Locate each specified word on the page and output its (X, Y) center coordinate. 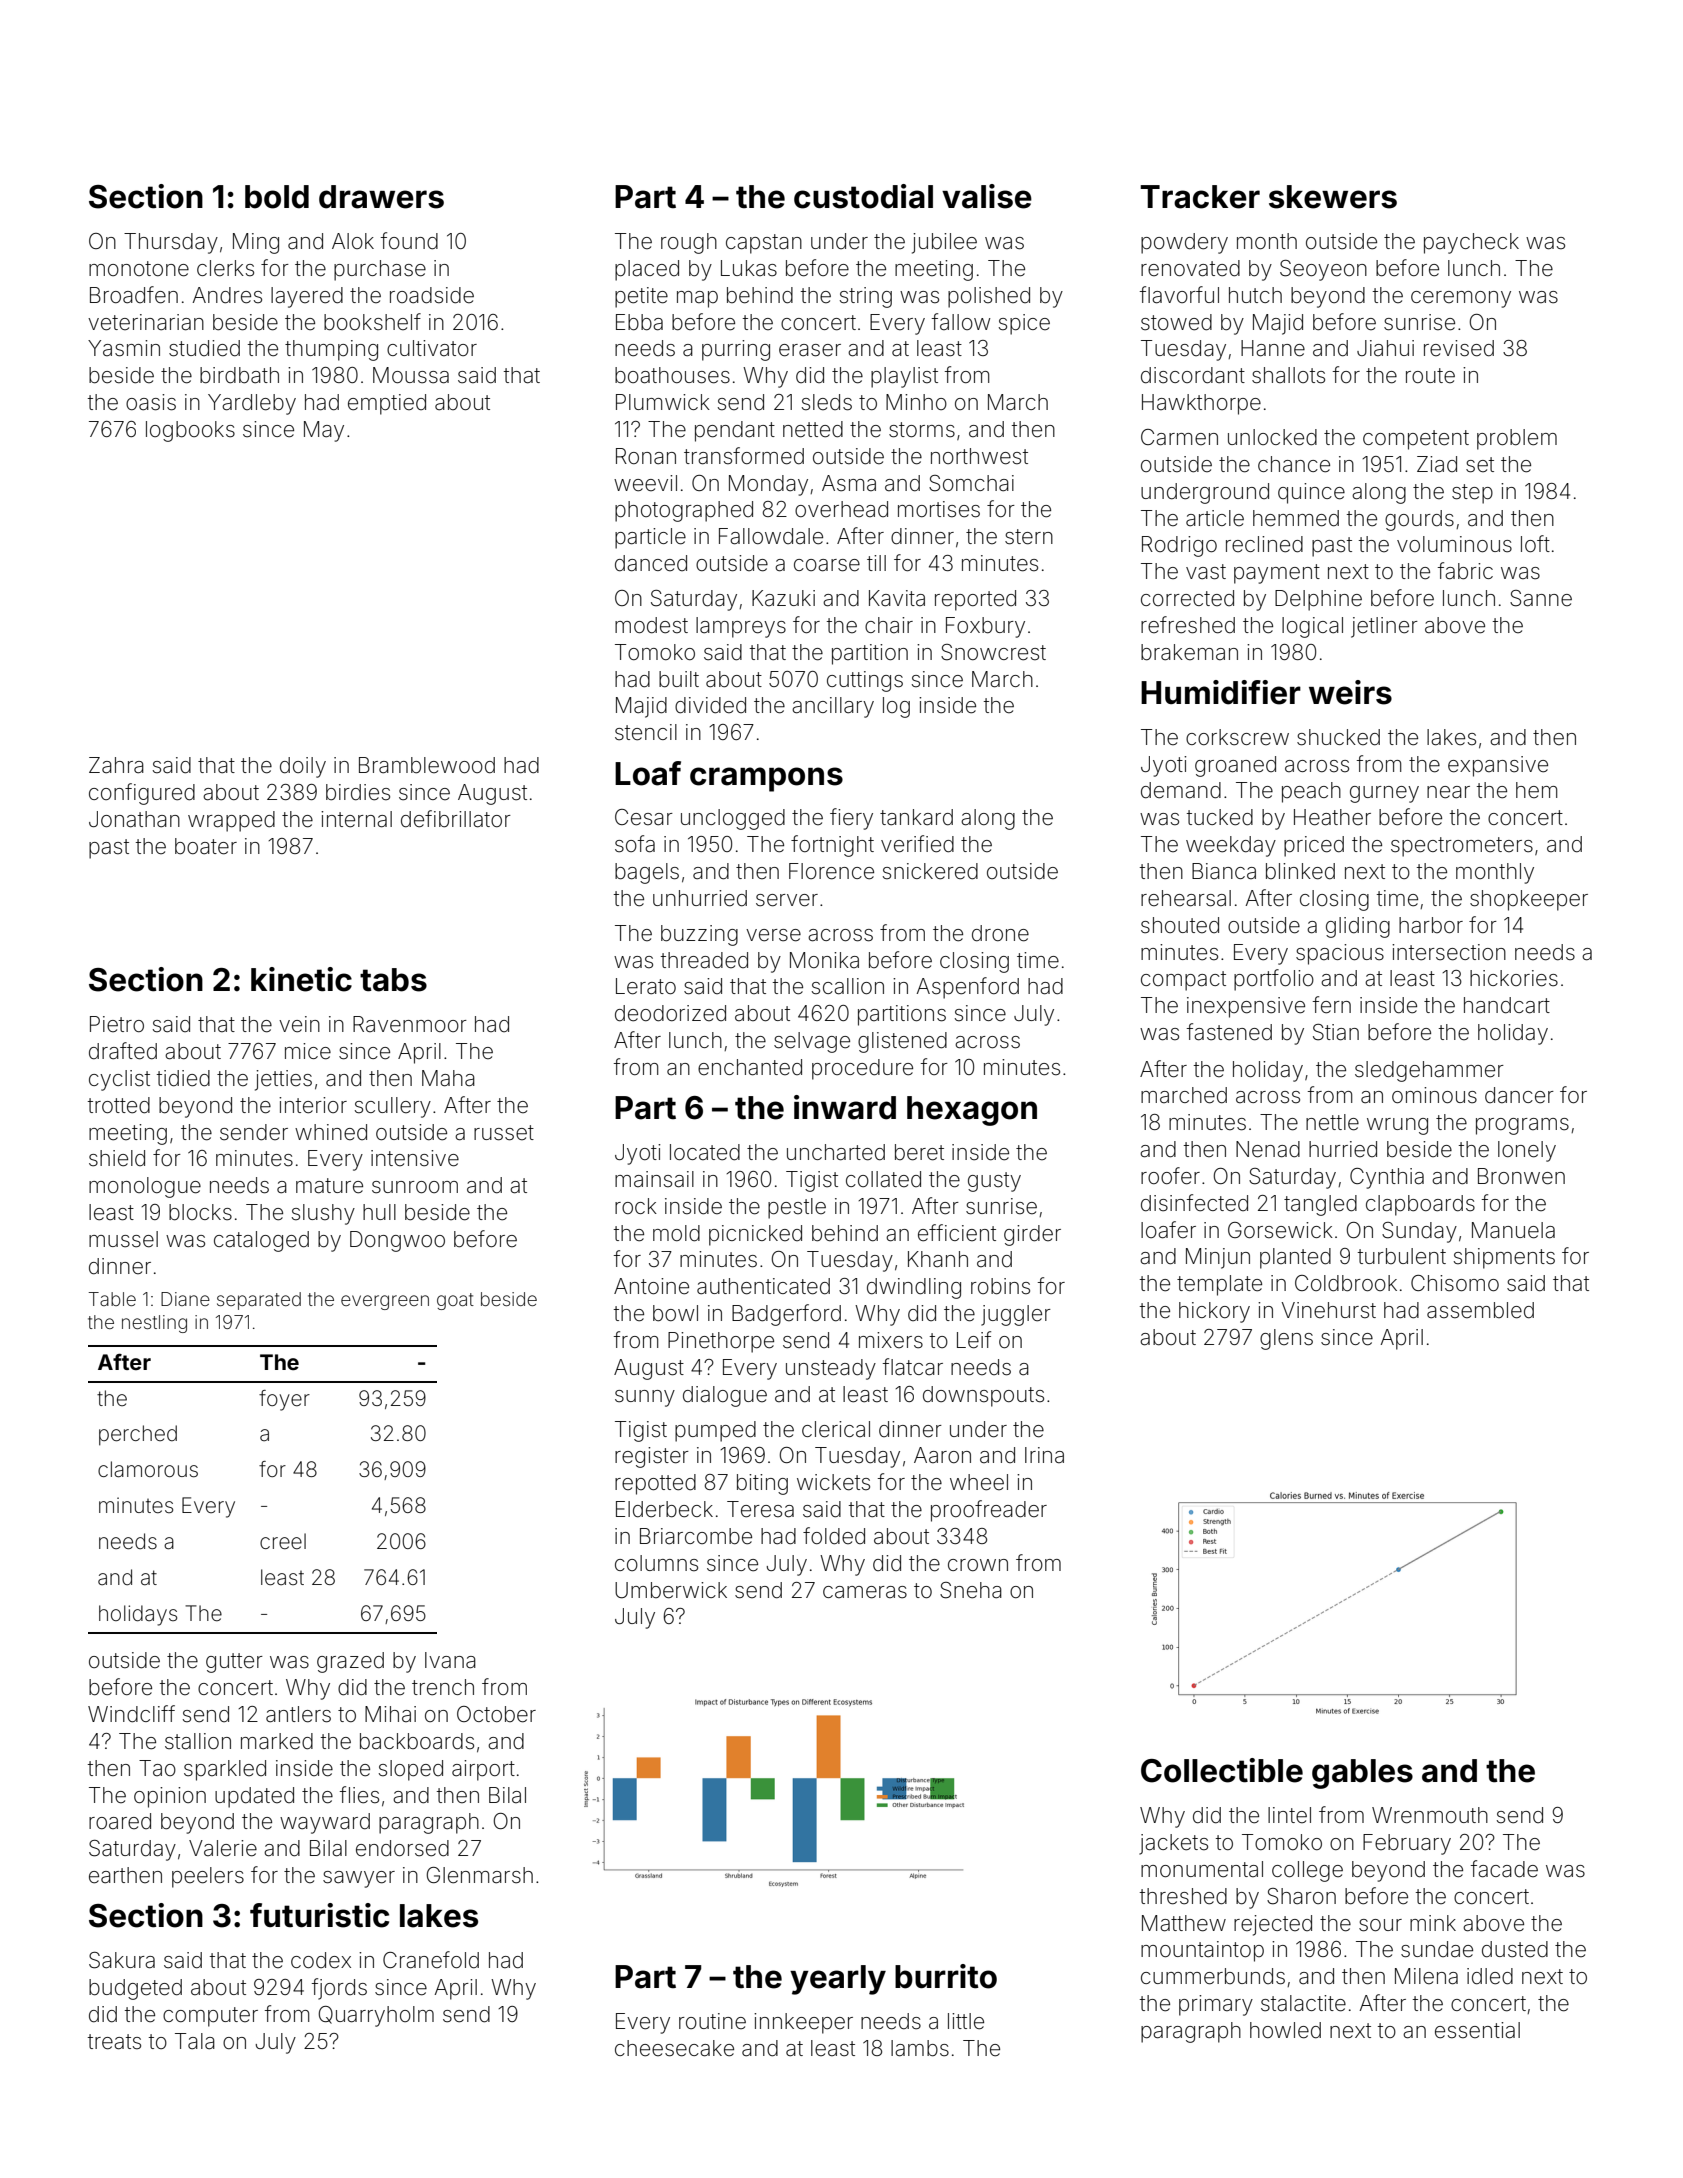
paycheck (1471, 243)
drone (1000, 933)
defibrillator (456, 819)
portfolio (1274, 980)
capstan (764, 244)
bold (277, 197)
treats (114, 2042)
